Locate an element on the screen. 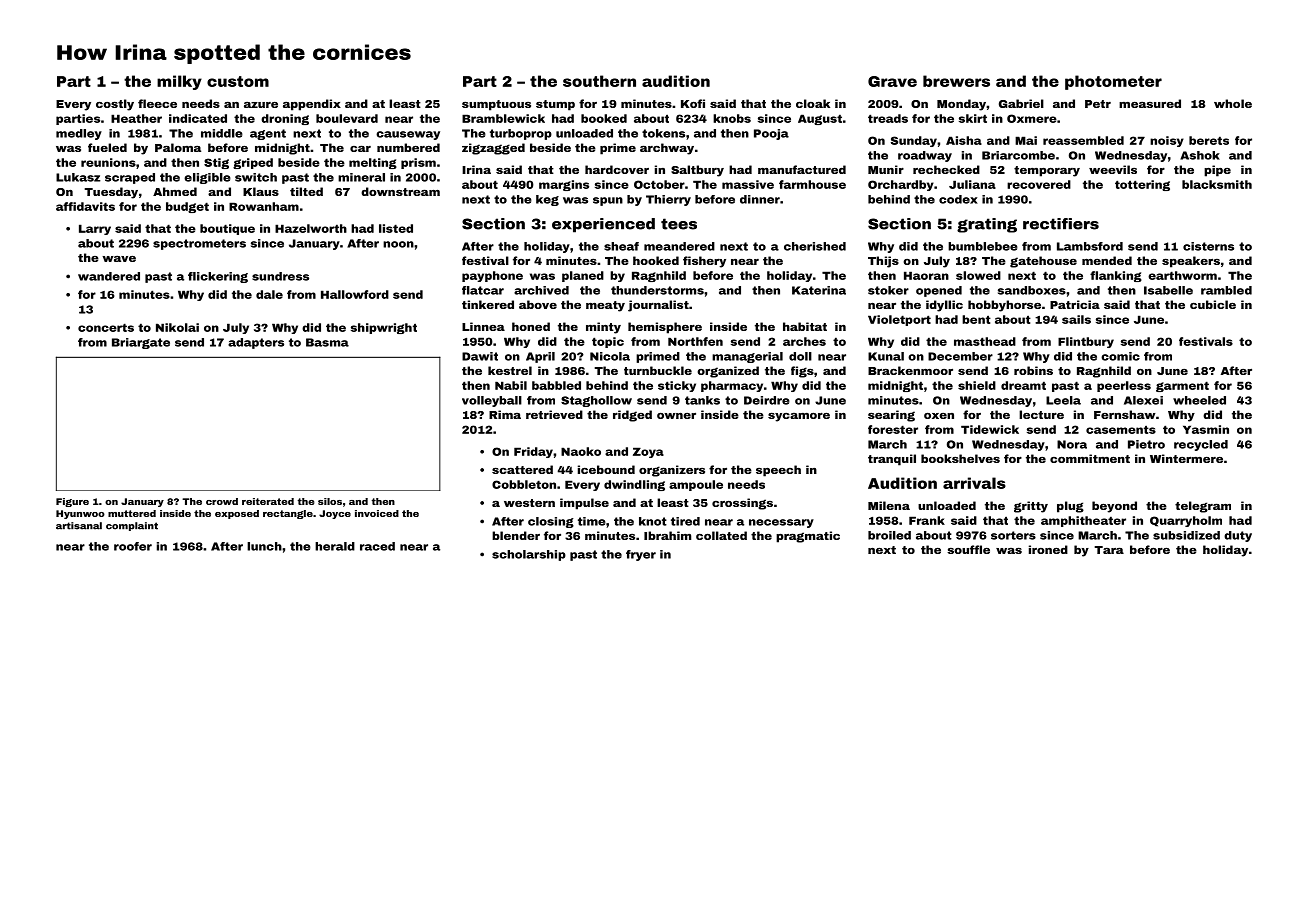 The width and height of the screenshot is (1308, 924). cubicle is located at coordinates (1213, 304).
